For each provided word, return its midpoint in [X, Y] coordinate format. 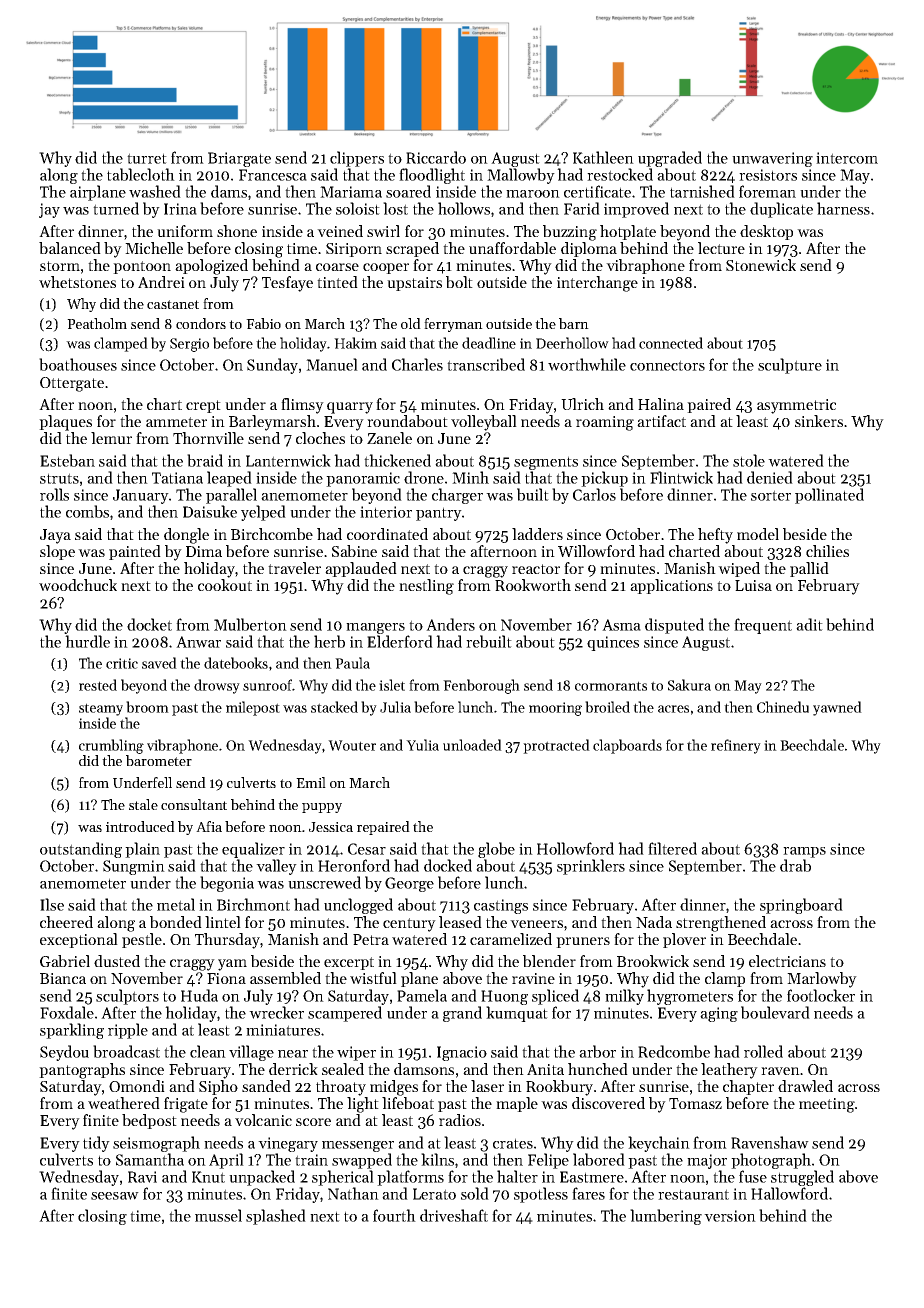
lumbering [666, 1217]
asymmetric [796, 406]
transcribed [486, 364]
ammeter [176, 422]
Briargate [239, 159]
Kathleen [603, 157]
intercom [847, 158]
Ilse [52, 904]
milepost [253, 708]
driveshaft [454, 1215]
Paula [352, 663]
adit [809, 624]
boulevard [775, 1012]
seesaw [115, 1196]
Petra [371, 939]
